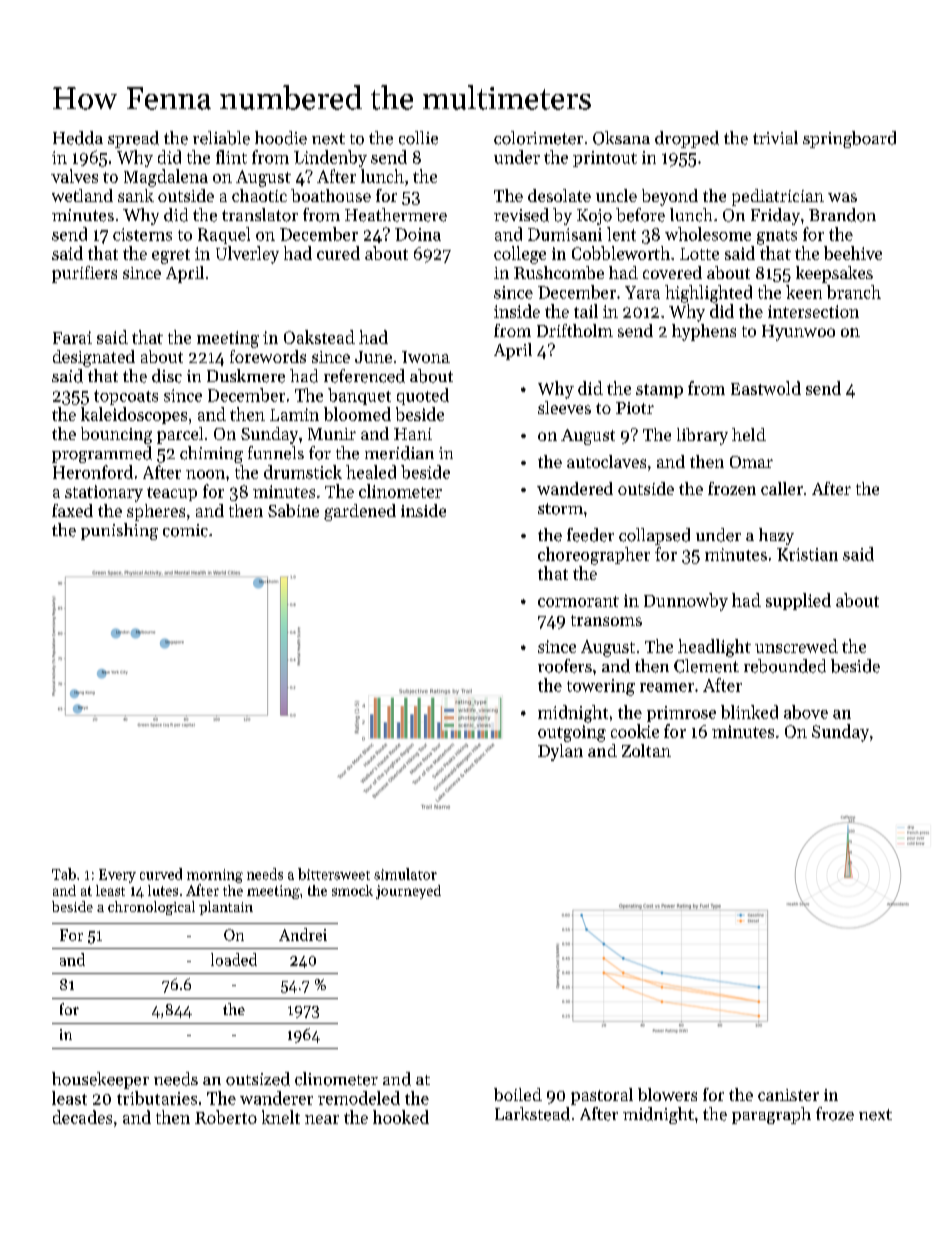 This document has height=1233, width=952. I want to click on roofers, so click(565, 666).
